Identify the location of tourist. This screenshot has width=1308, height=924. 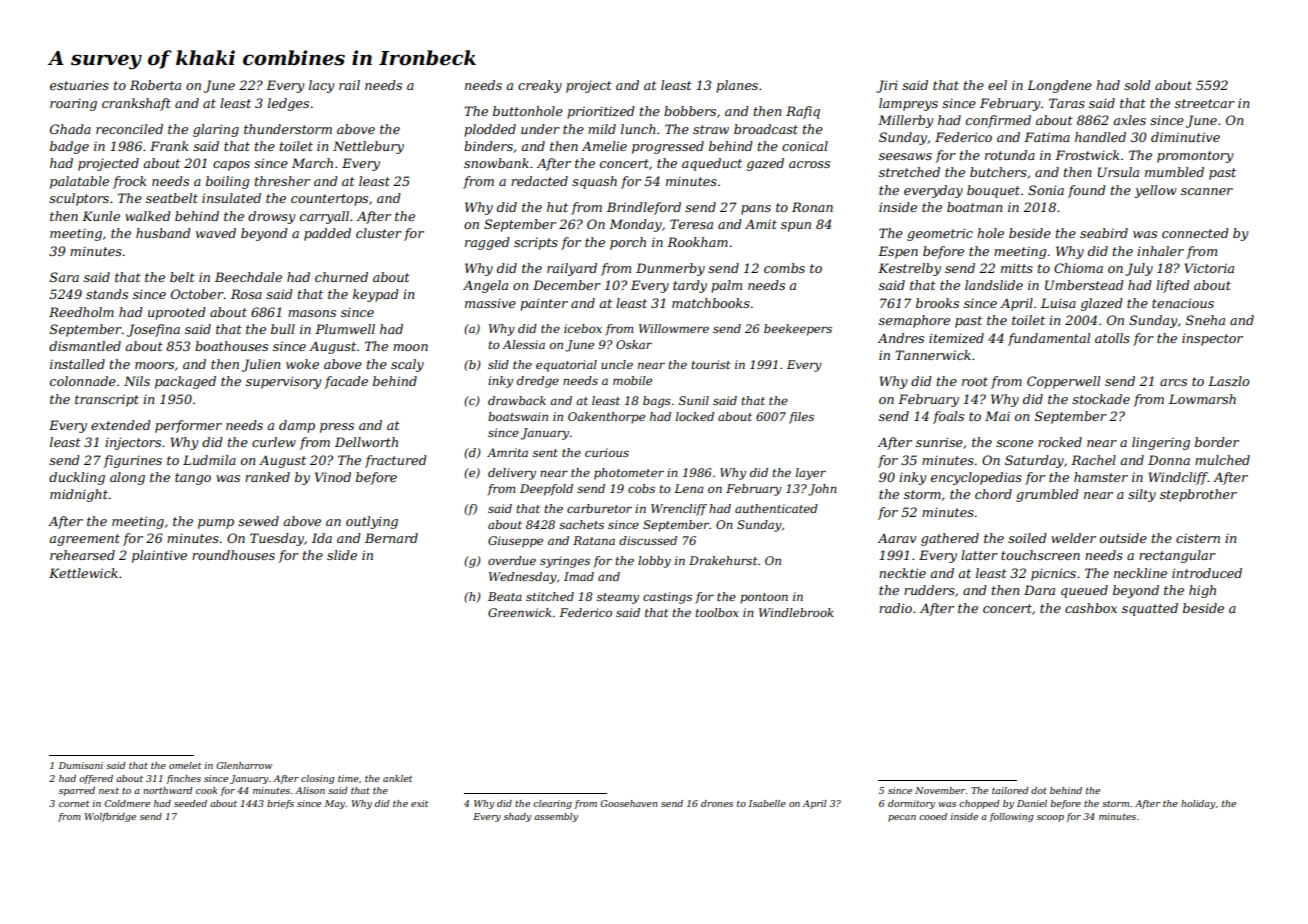
(710, 364).
